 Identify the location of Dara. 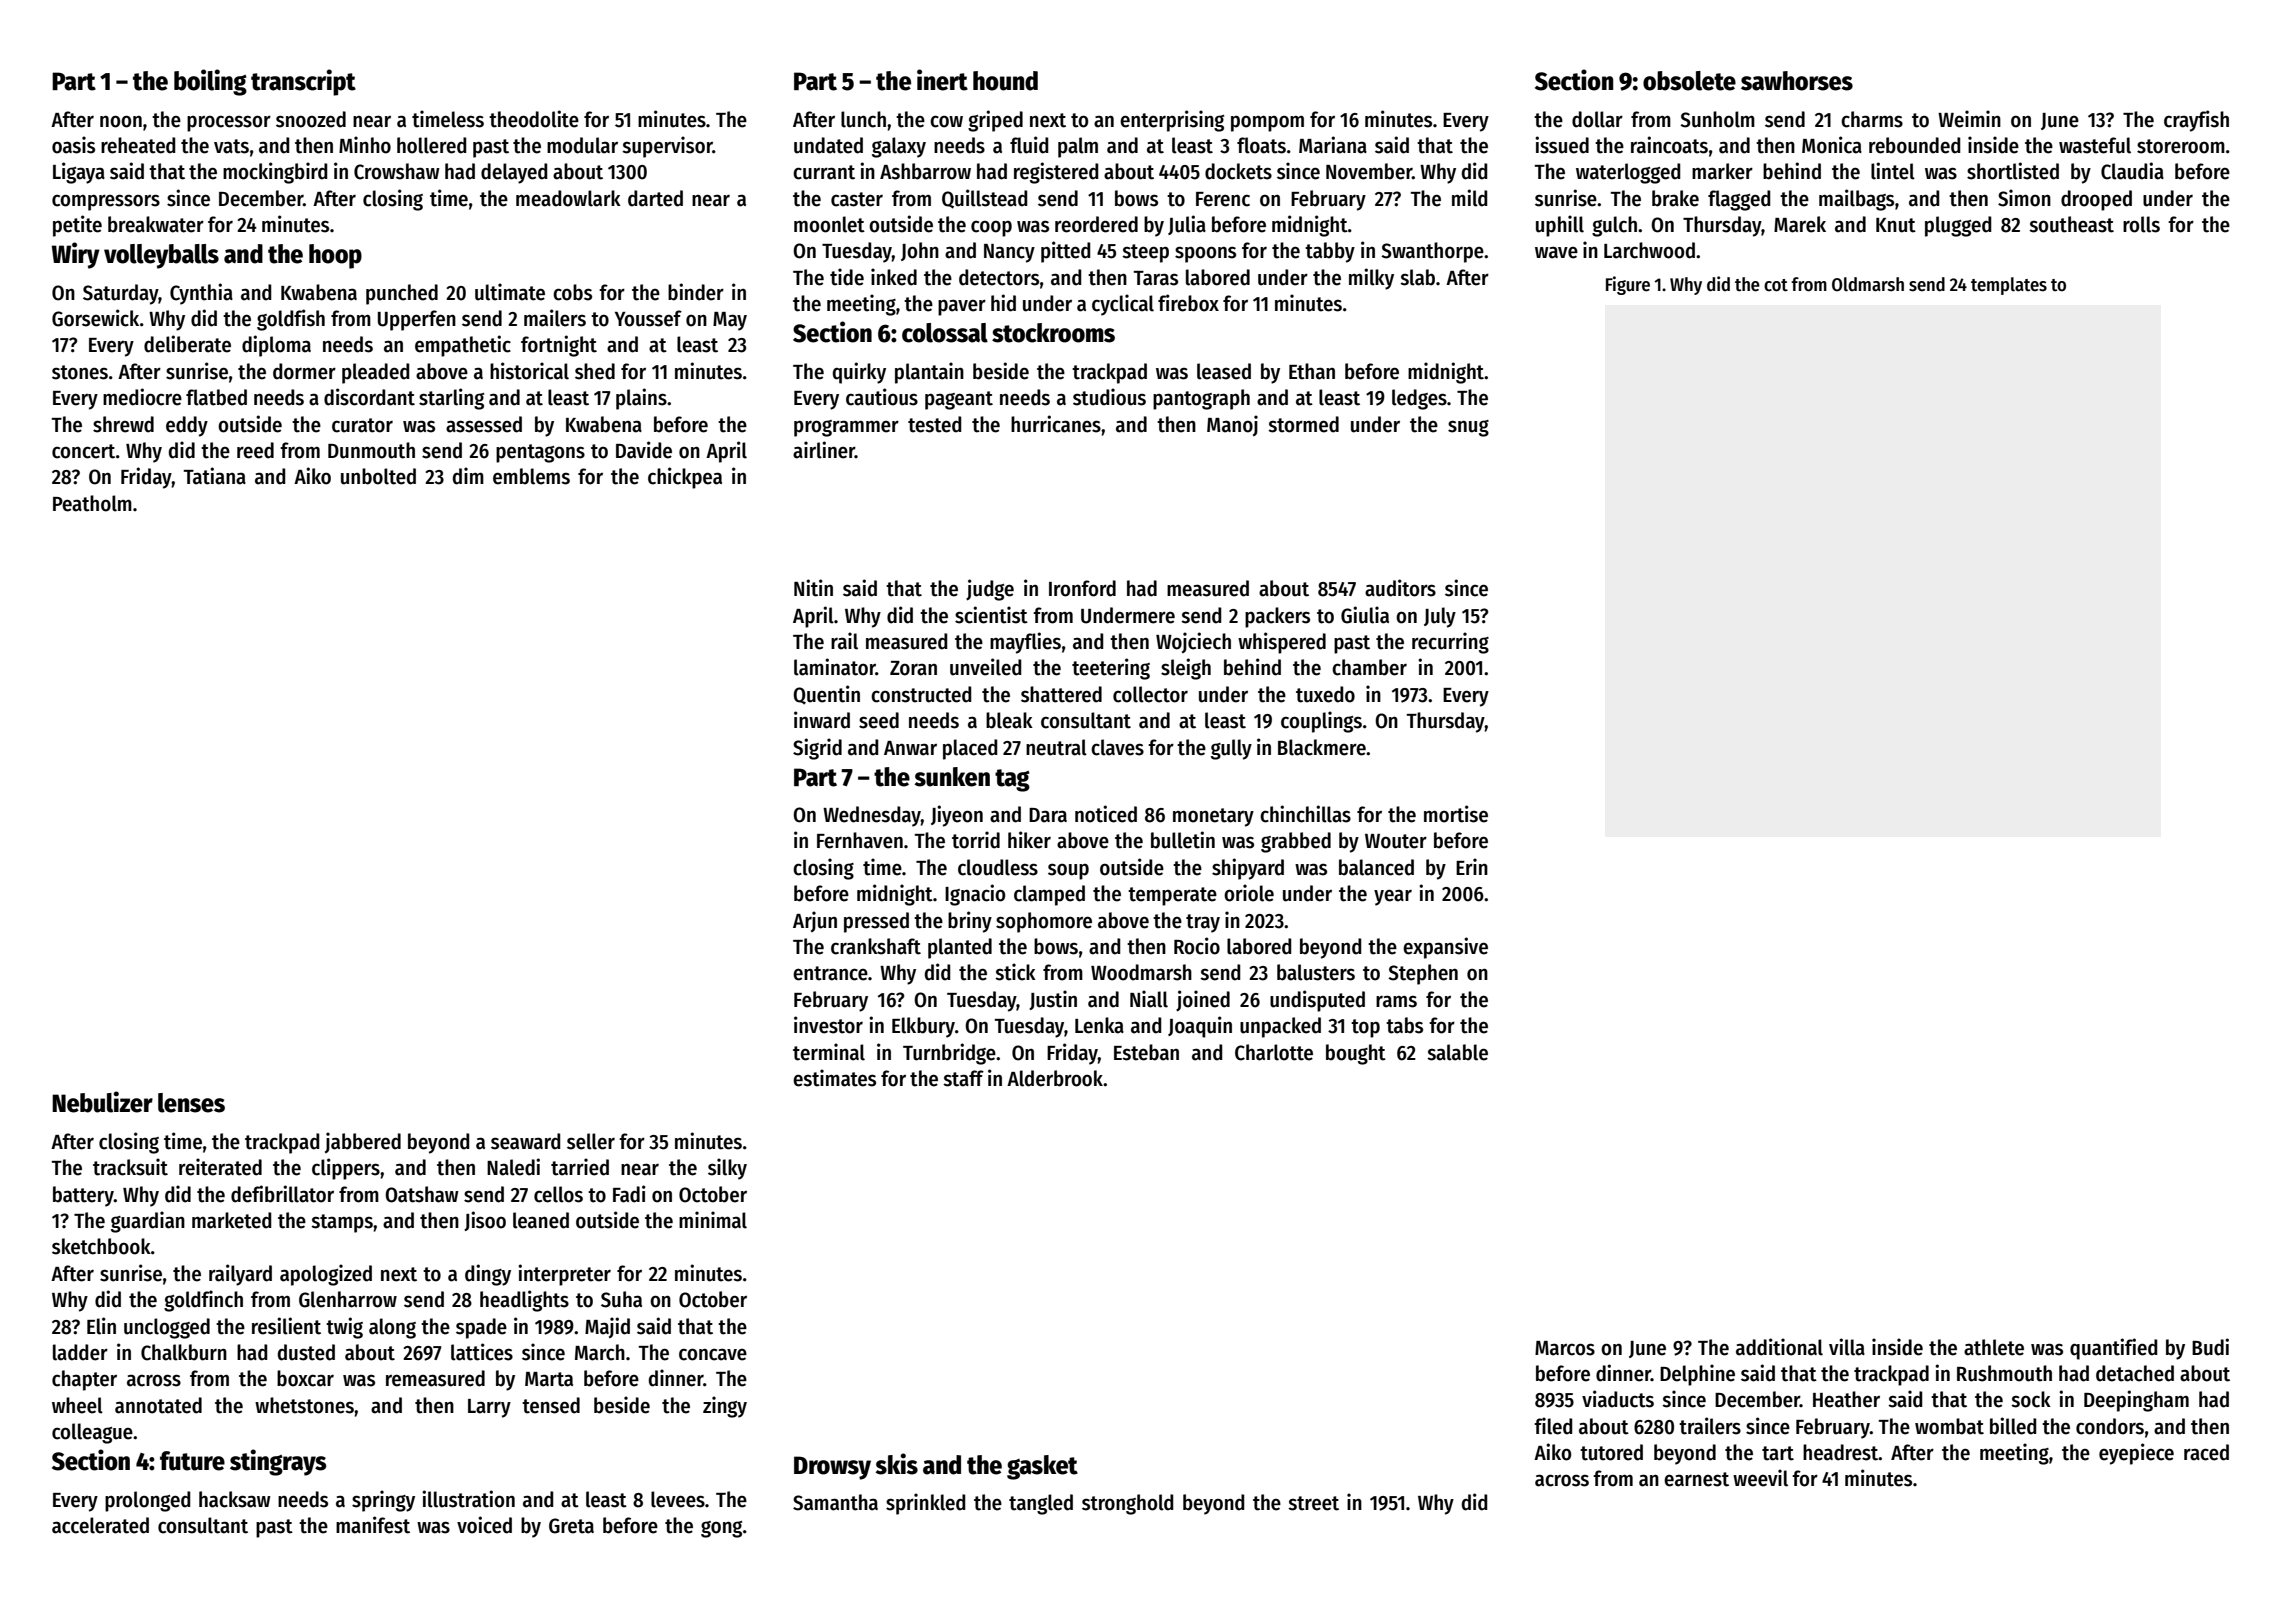
(1048, 815).
